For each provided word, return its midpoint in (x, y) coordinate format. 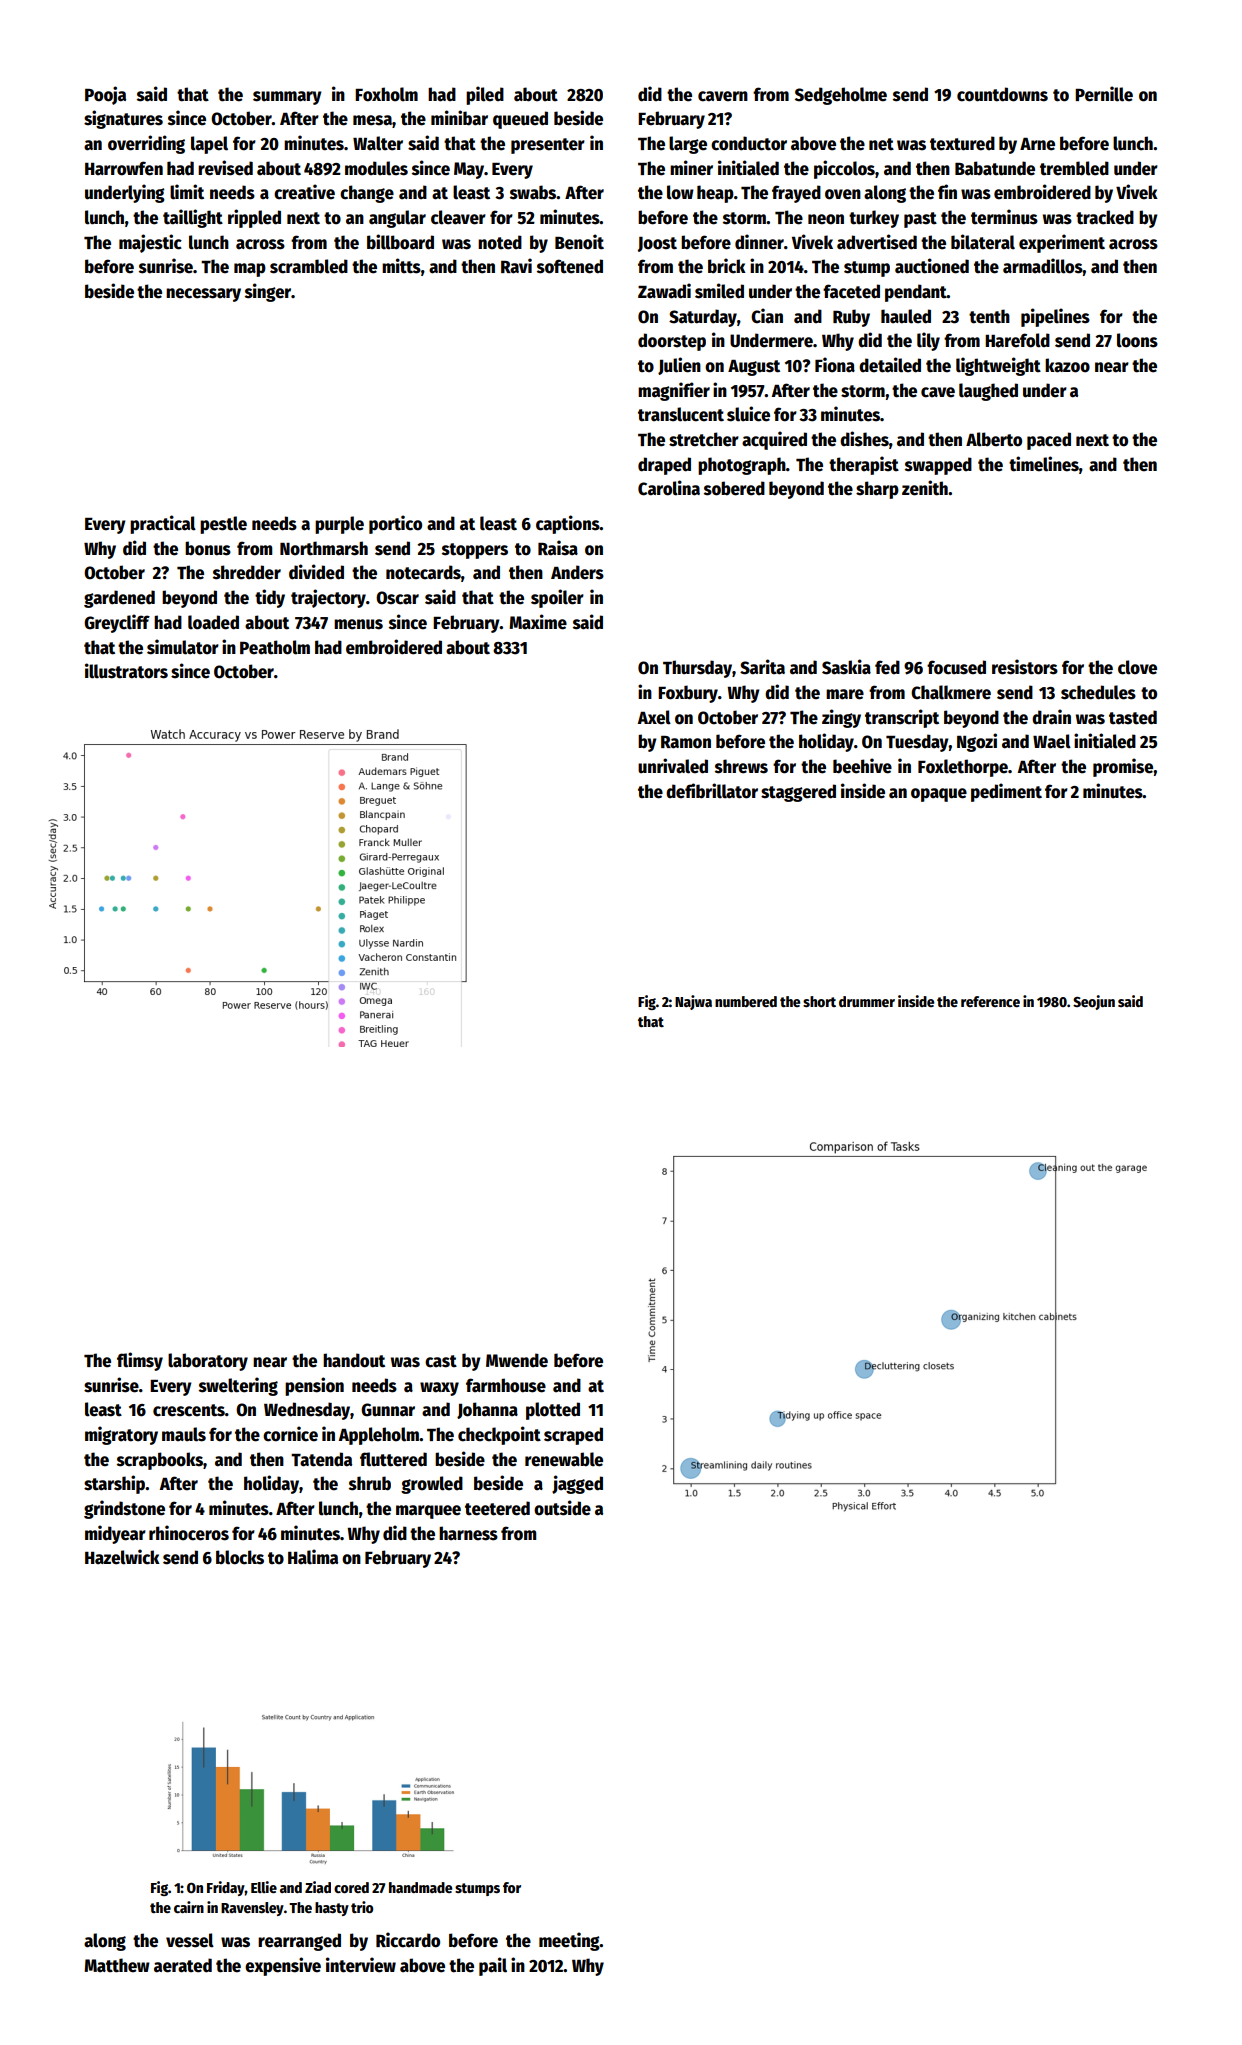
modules (376, 168)
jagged (577, 1484)
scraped (573, 1436)
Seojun (1094, 1002)
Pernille (1104, 94)
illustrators (126, 671)
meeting (569, 1941)
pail (493, 1966)
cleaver (458, 217)
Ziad (318, 1887)
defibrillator (712, 791)
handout (354, 1360)
